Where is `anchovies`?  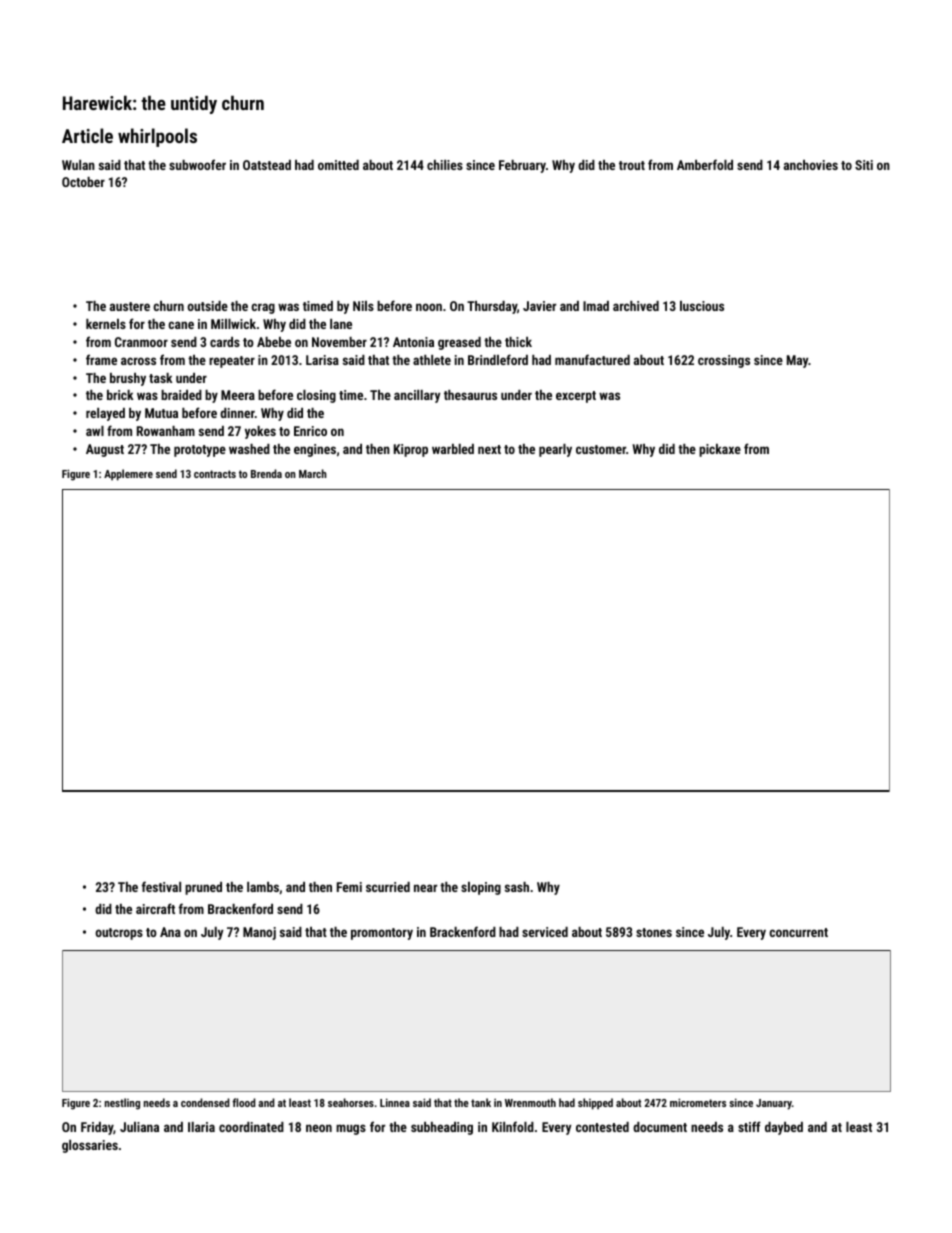
anchovies is located at coordinates (811, 165).
